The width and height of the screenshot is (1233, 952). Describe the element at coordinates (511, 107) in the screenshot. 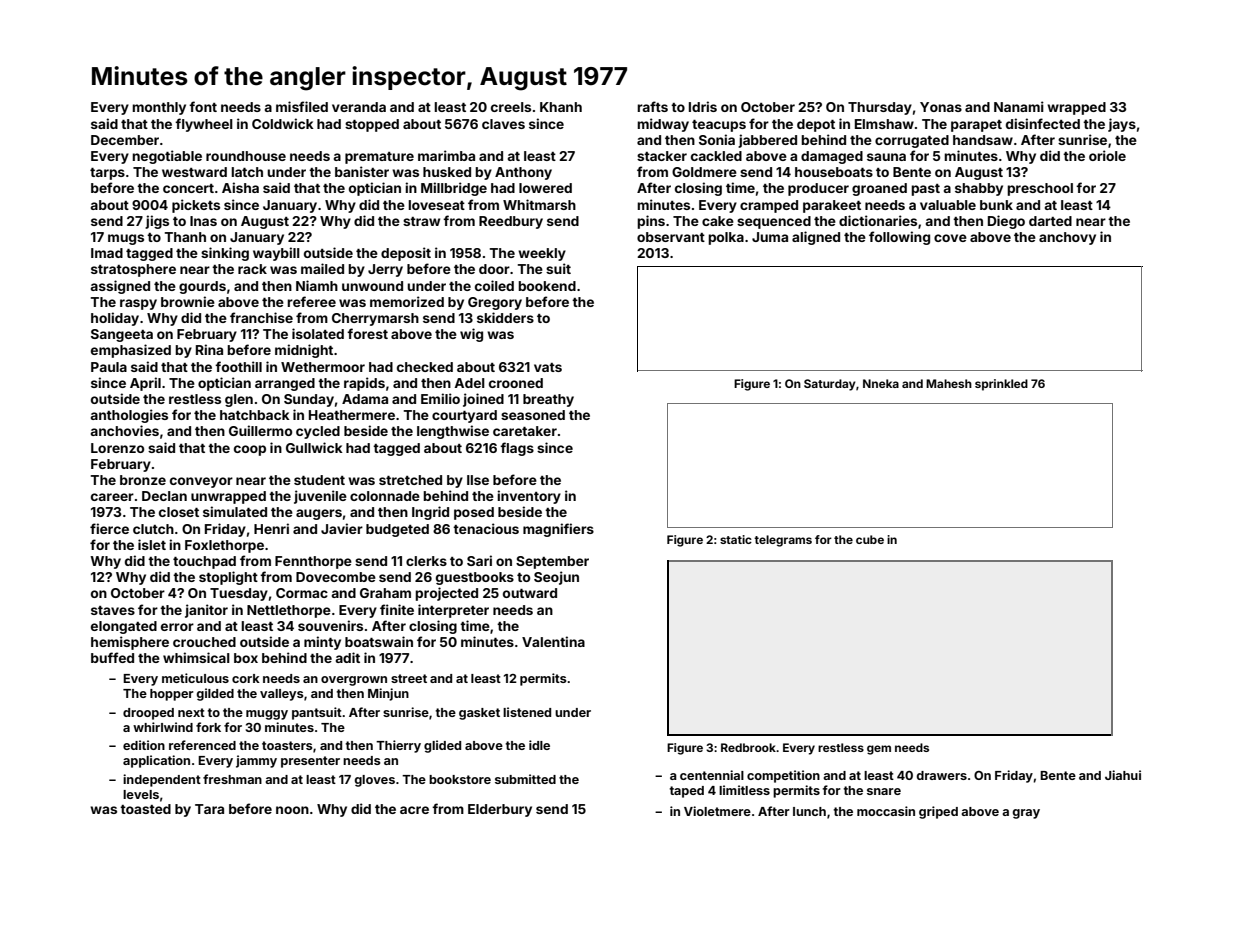

I see `creels` at that location.
